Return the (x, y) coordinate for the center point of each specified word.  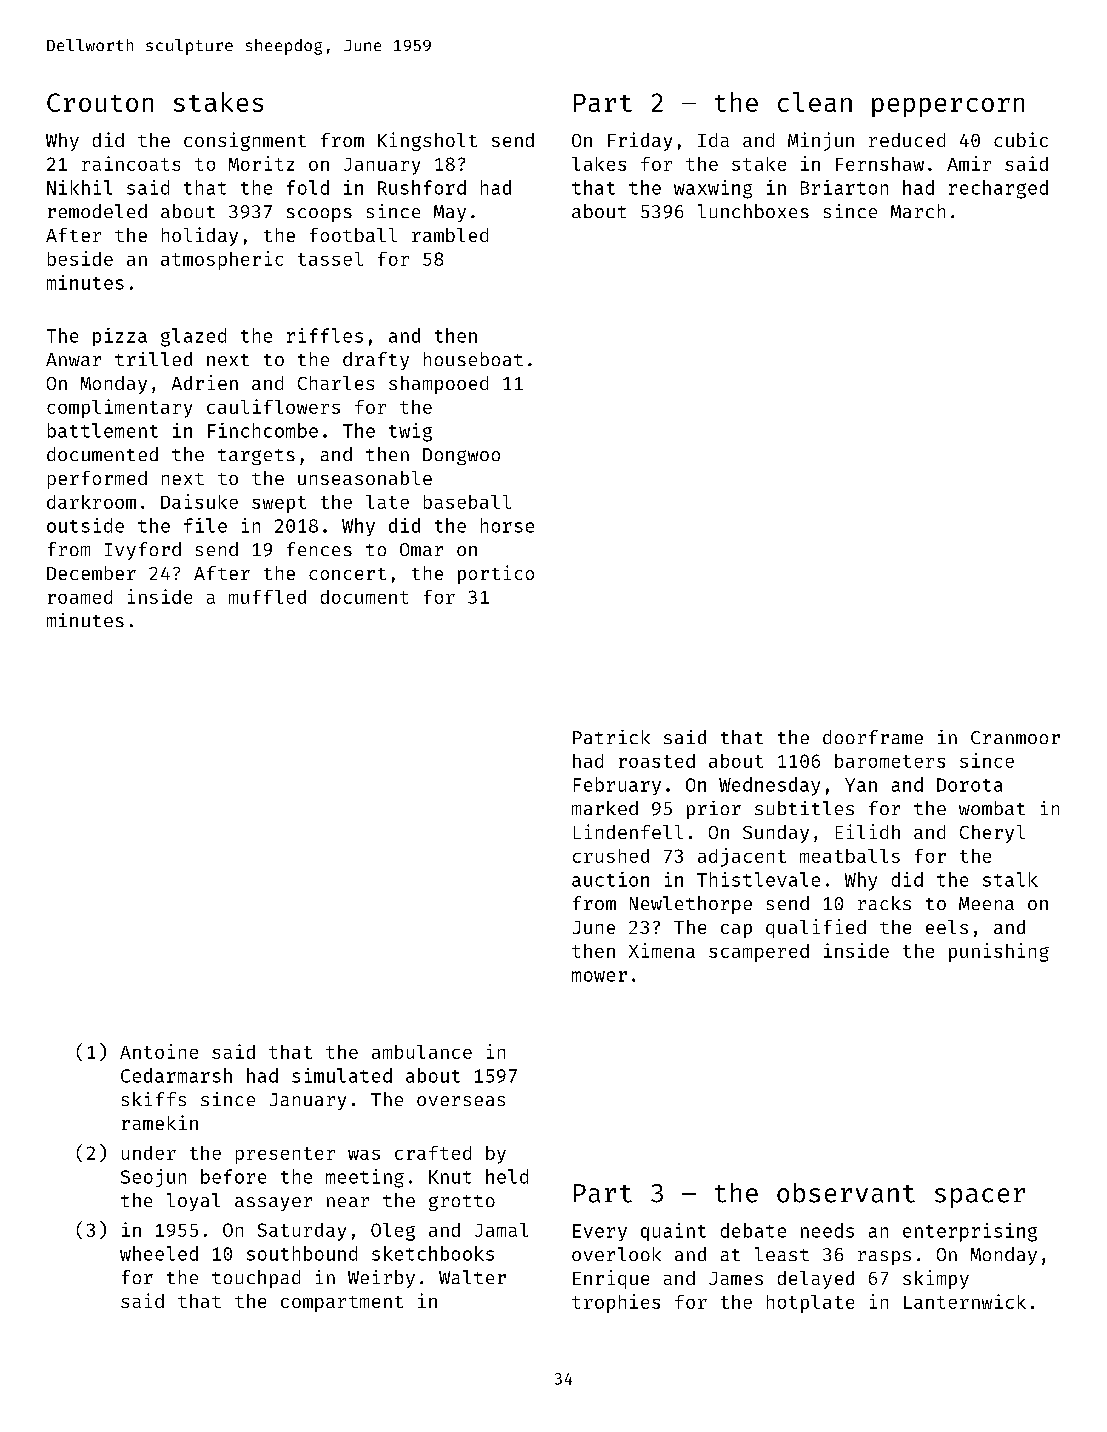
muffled (267, 597)
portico (496, 574)
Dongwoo (461, 456)
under (149, 1153)
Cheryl (992, 834)
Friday (640, 141)
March (918, 211)
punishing (999, 952)
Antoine (159, 1051)
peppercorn (948, 107)
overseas (461, 1101)
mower (599, 976)
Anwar (73, 359)
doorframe (873, 737)
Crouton (100, 102)
